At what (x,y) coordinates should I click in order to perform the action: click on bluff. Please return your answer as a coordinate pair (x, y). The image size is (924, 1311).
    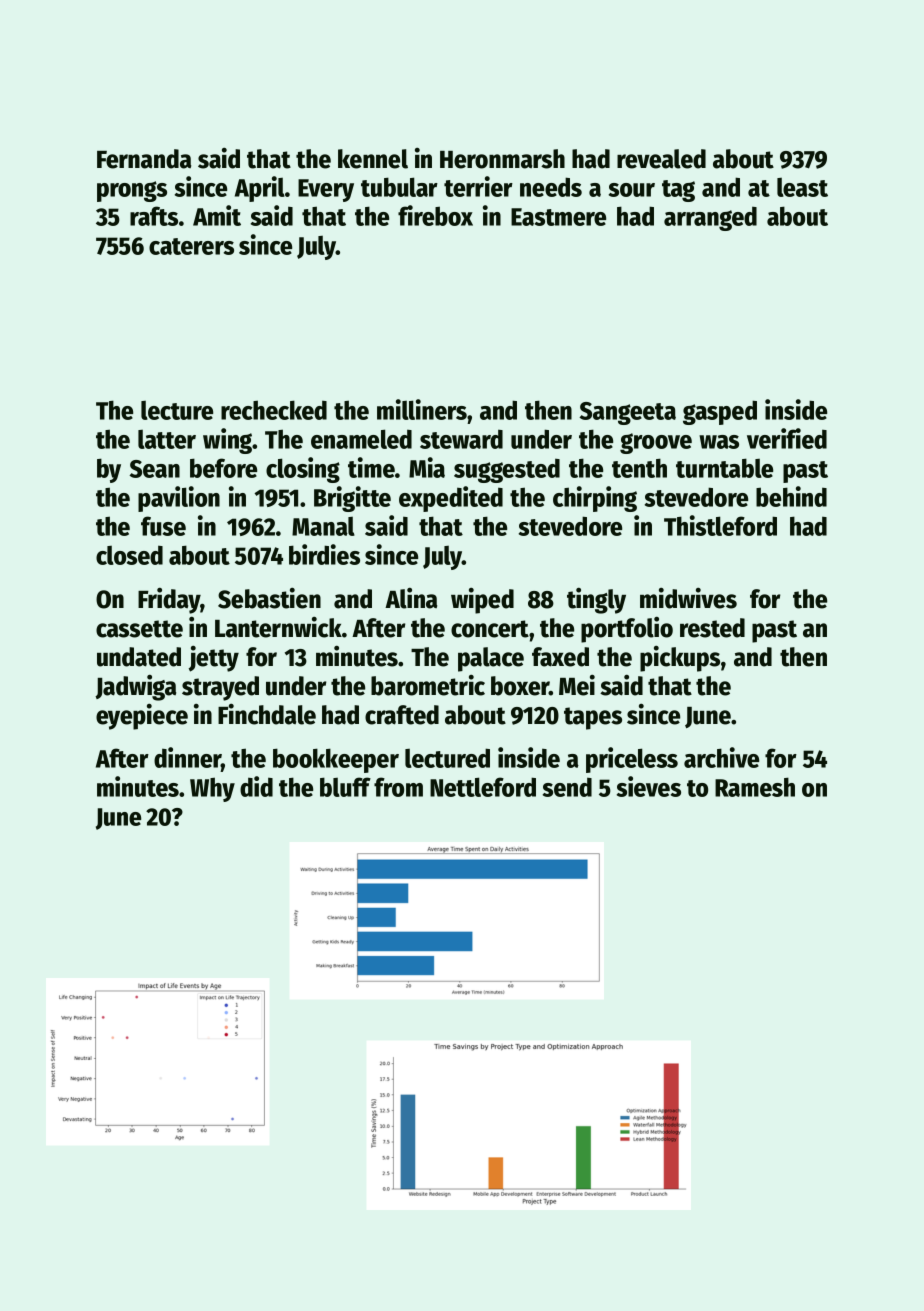
    Looking at the image, I should click on (345, 787).
